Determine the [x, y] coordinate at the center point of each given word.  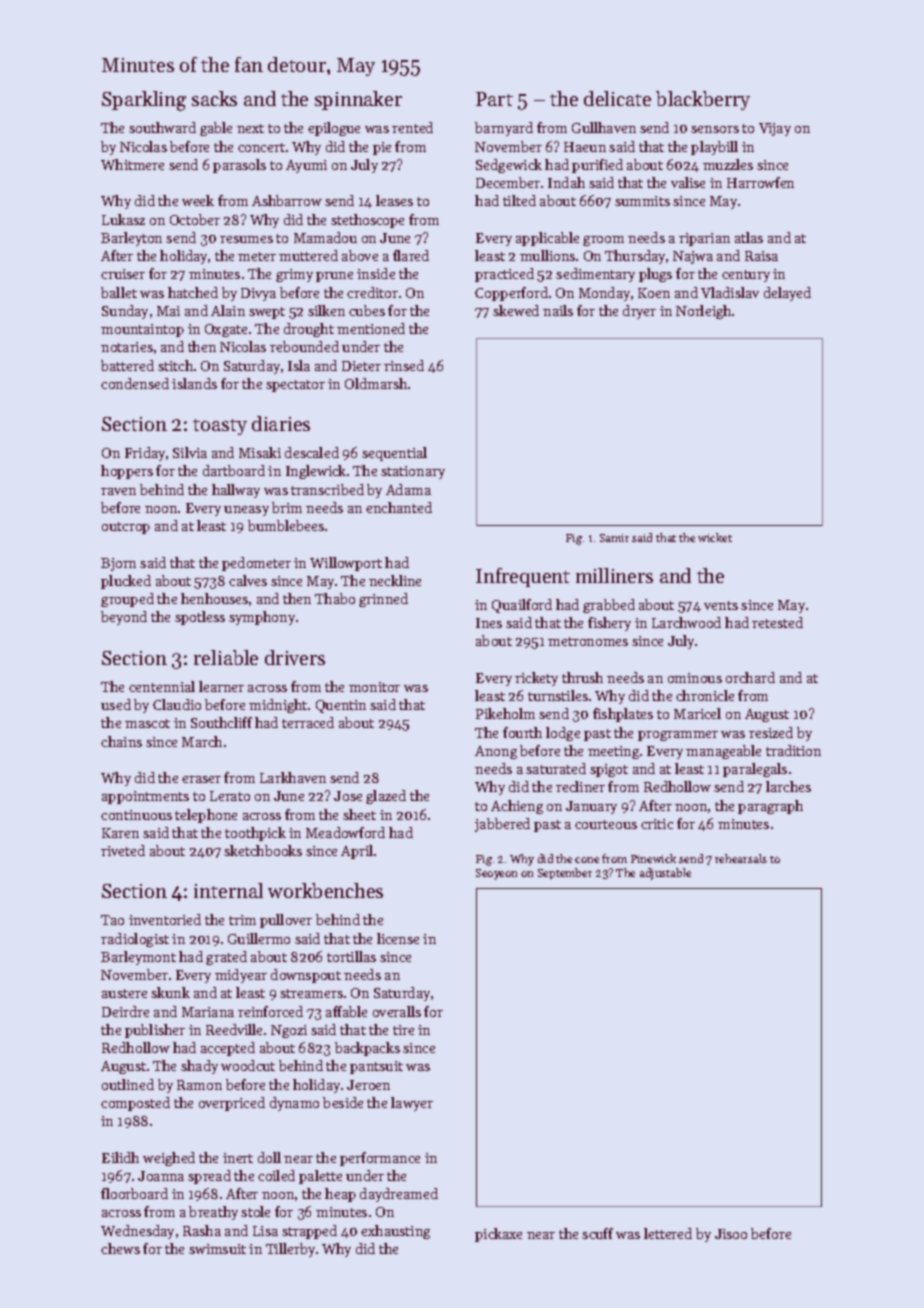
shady [199, 1067]
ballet [119, 292]
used [116, 704]
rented [412, 127]
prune [334, 277]
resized [771, 732]
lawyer [412, 1104]
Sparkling [144, 101]
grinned [383, 600]
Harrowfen [760, 182]
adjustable [665, 874]
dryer [639, 312]
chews [120, 1248]
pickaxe [498, 1235]
